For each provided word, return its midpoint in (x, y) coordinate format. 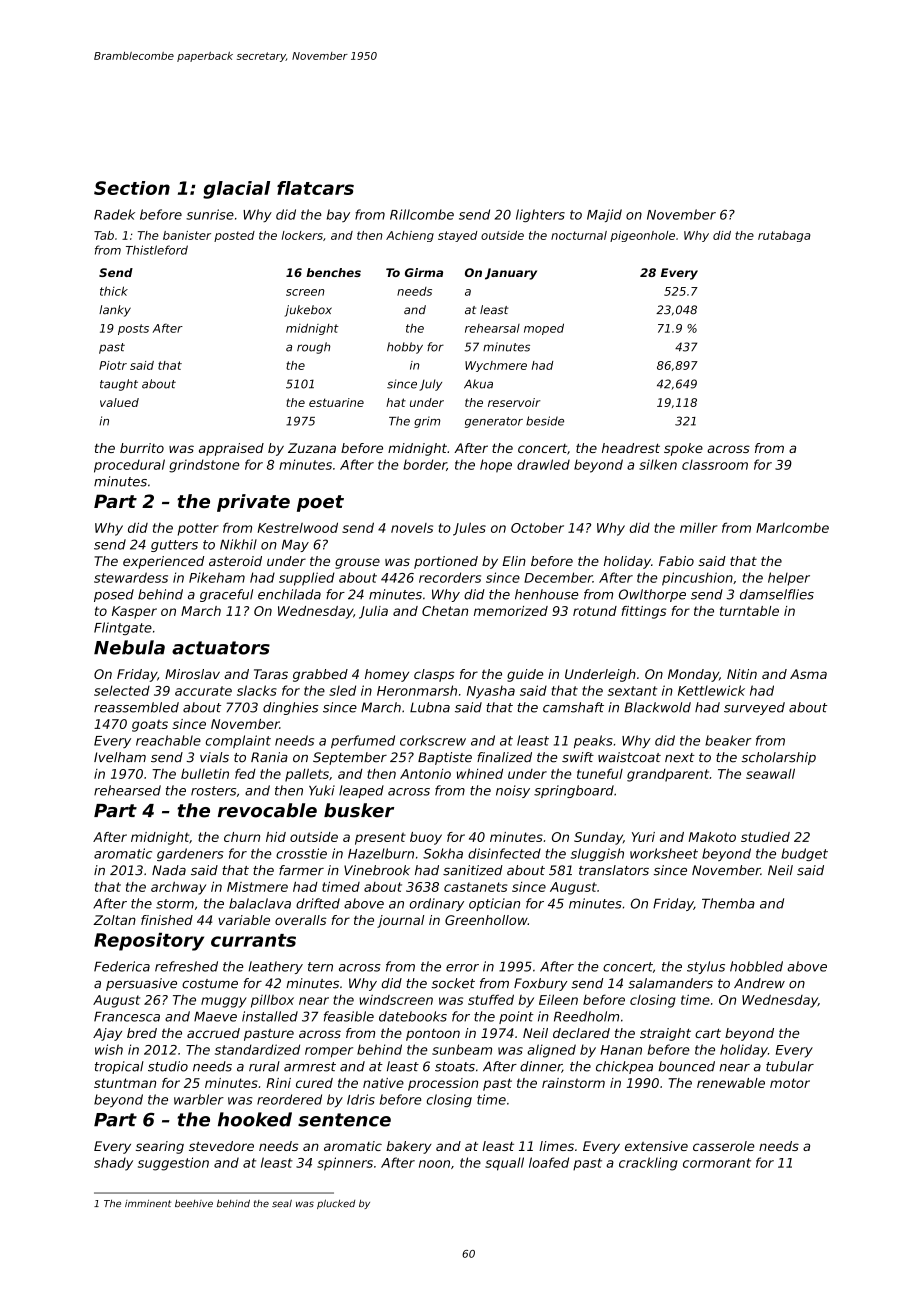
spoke (683, 449)
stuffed (491, 999)
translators (614, 870)
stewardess (131, 577)
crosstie (301, 853)
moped (544, 329)
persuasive (141, 984)
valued (119, 402)
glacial (236, 190)
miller (699, 527)
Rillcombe (422, 214)
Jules (469, 529)
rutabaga (784, 236)
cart (708, 1033)
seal (282, 1203)
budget (804, 854)
